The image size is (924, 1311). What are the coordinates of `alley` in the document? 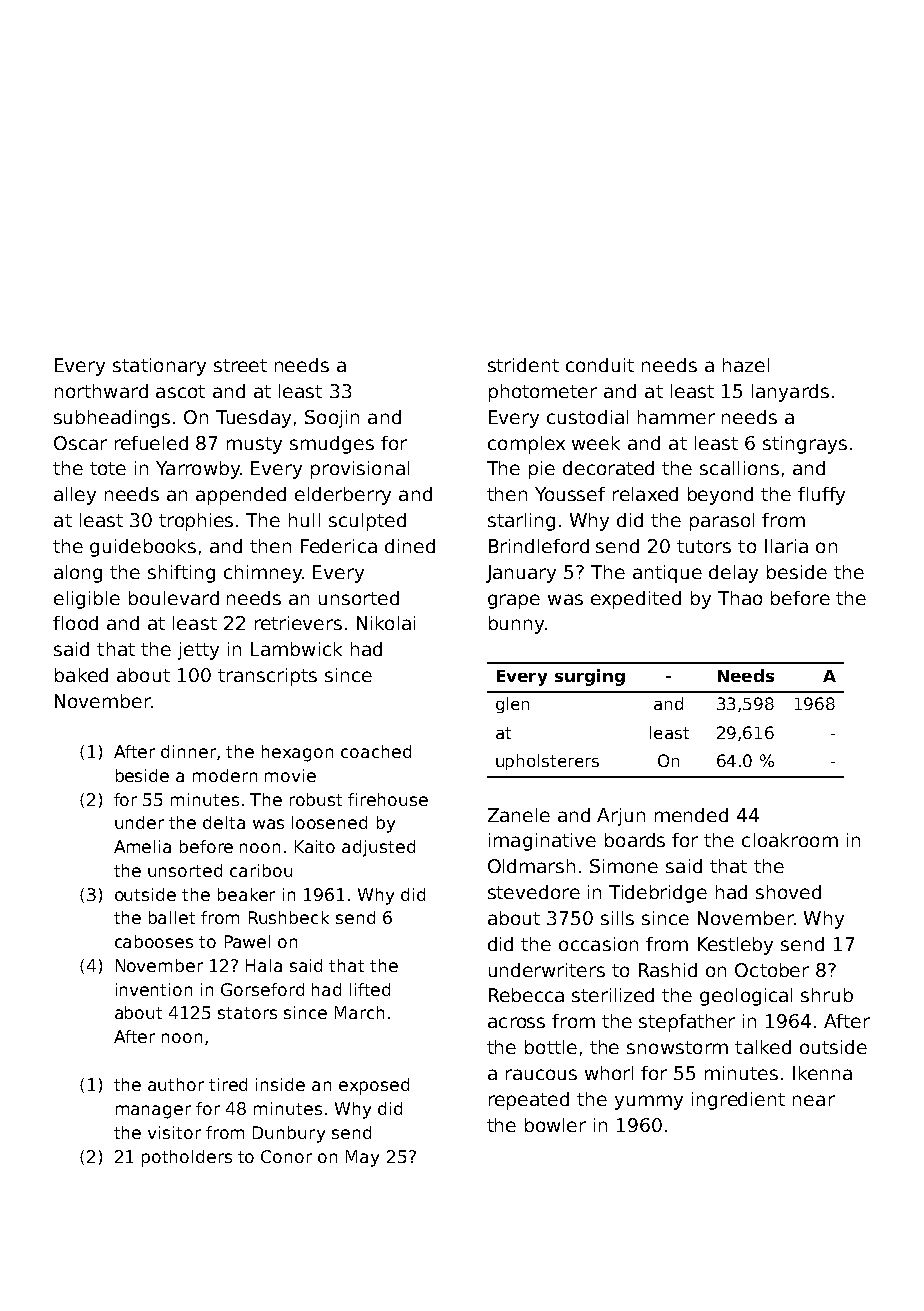 It's located at (75, 496).
